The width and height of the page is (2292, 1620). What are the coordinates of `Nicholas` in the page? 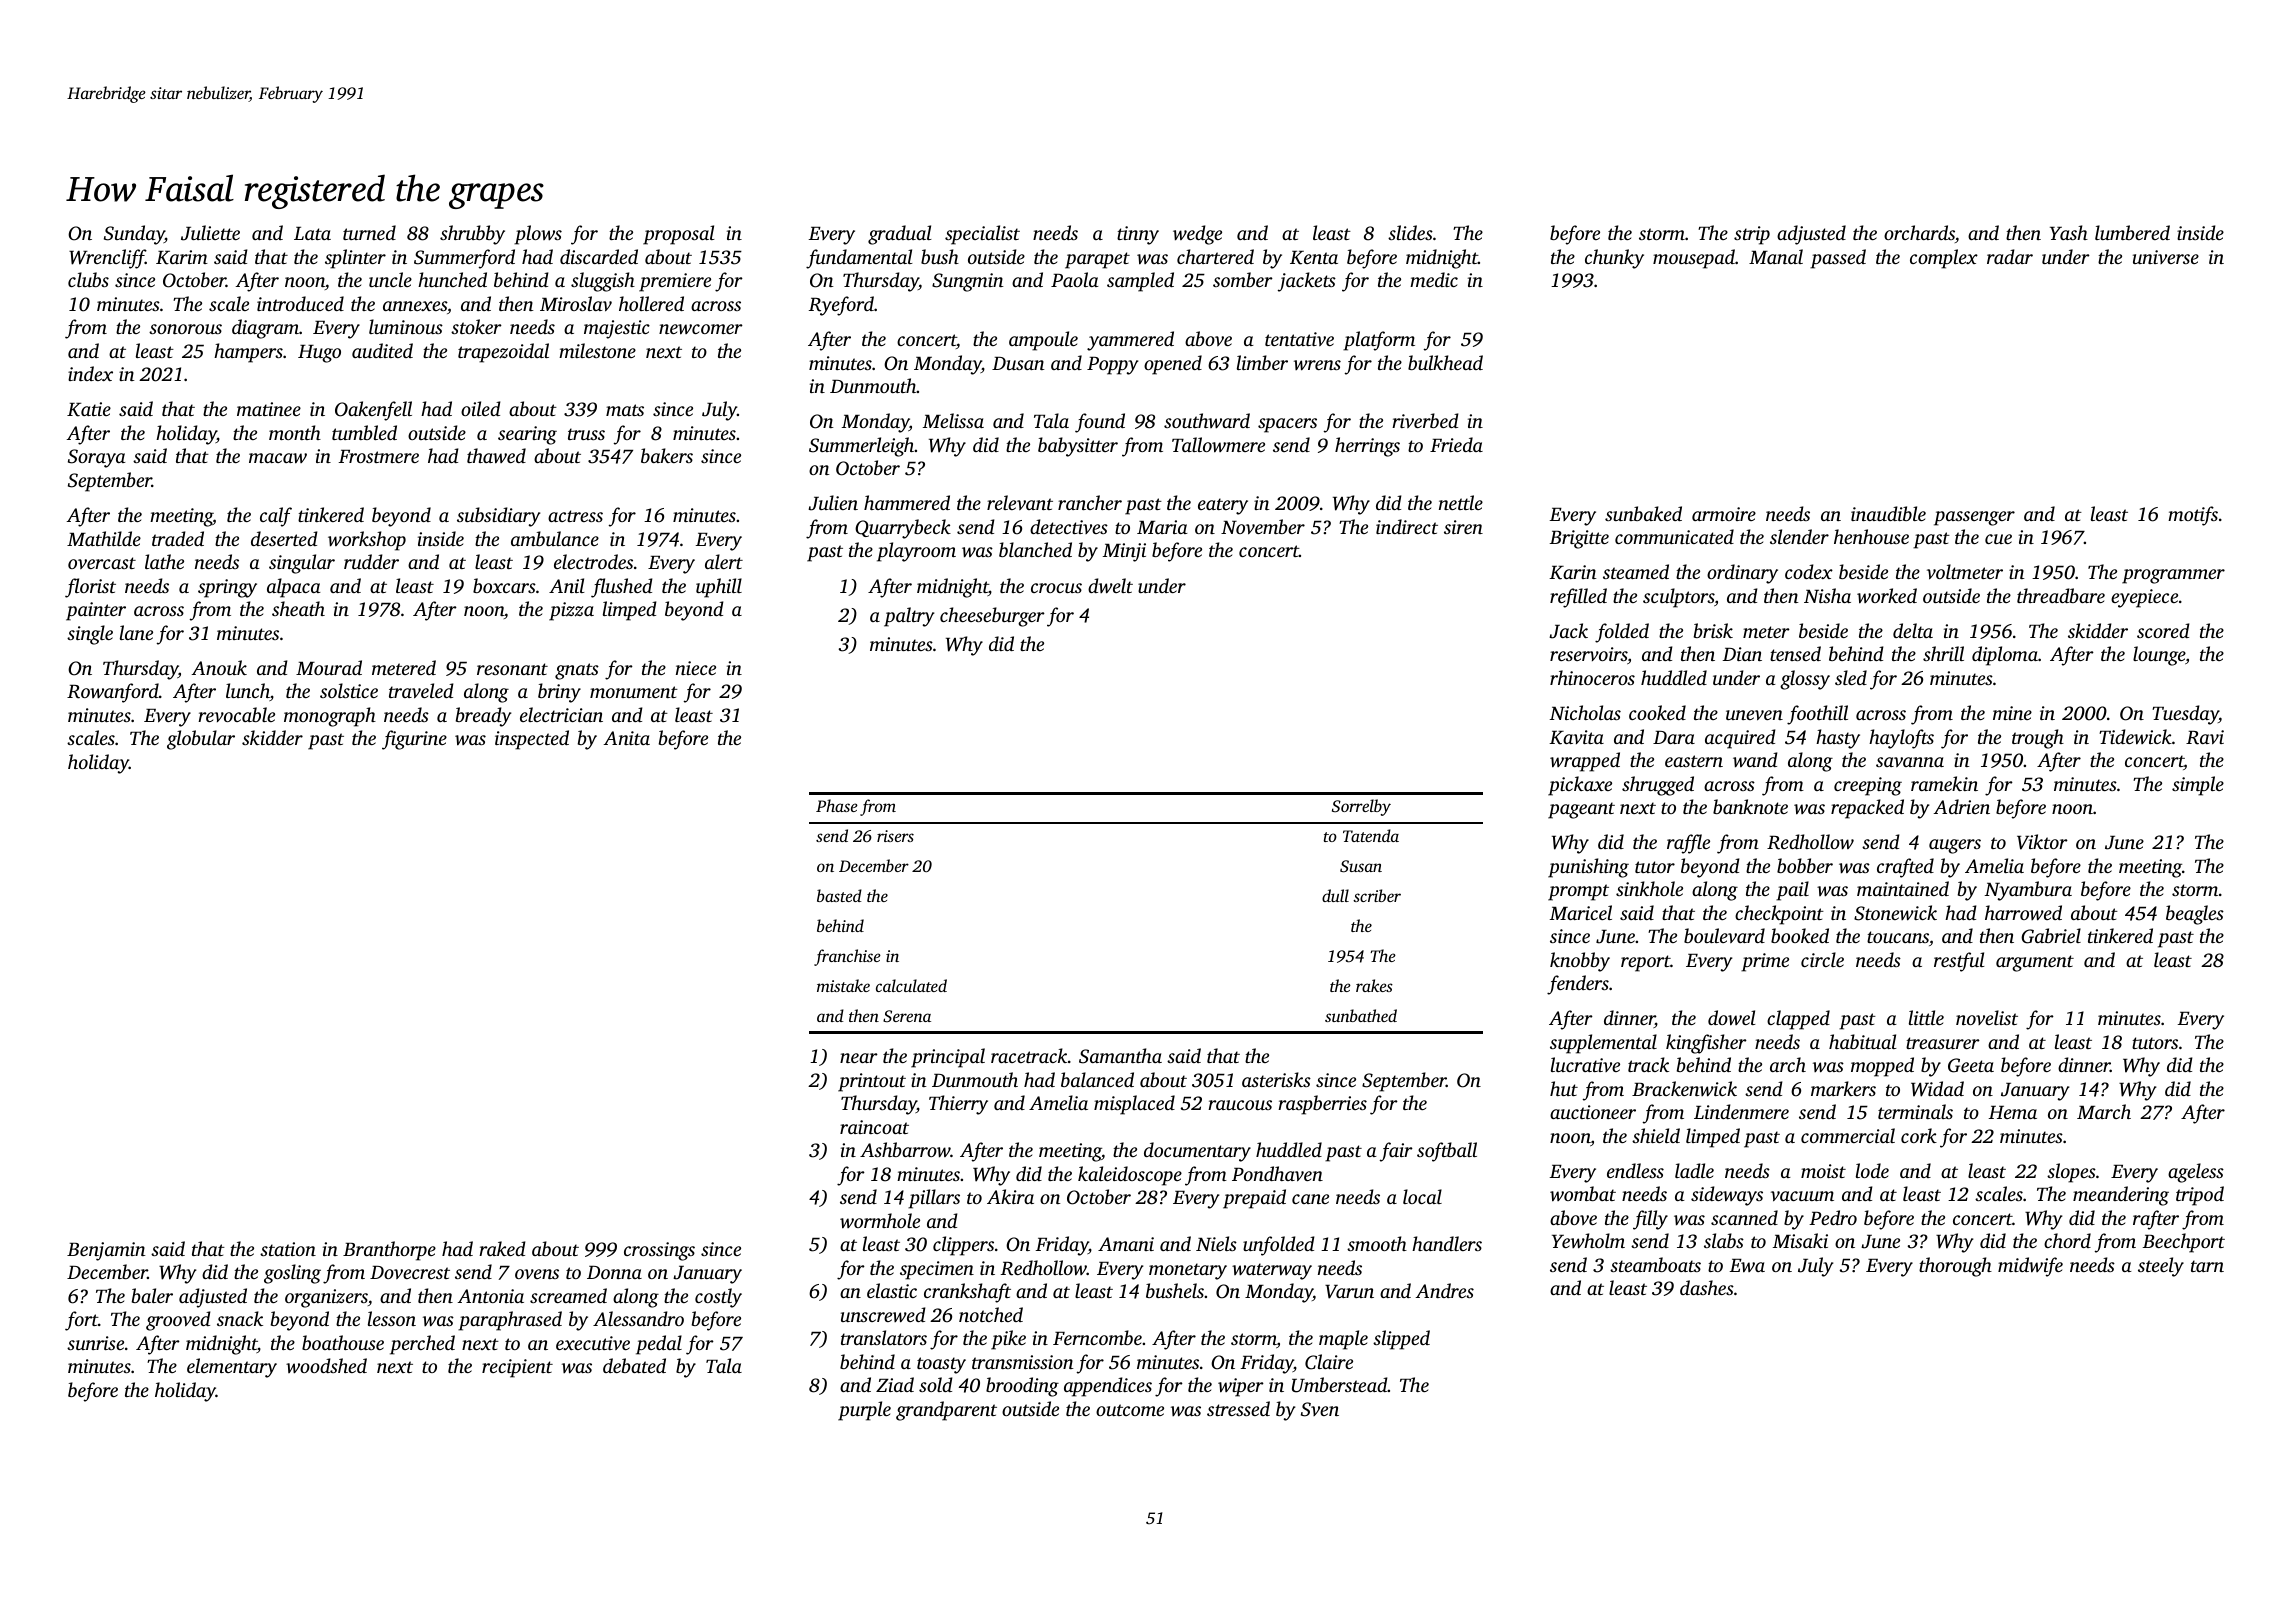 It's located at (1585, 712).
